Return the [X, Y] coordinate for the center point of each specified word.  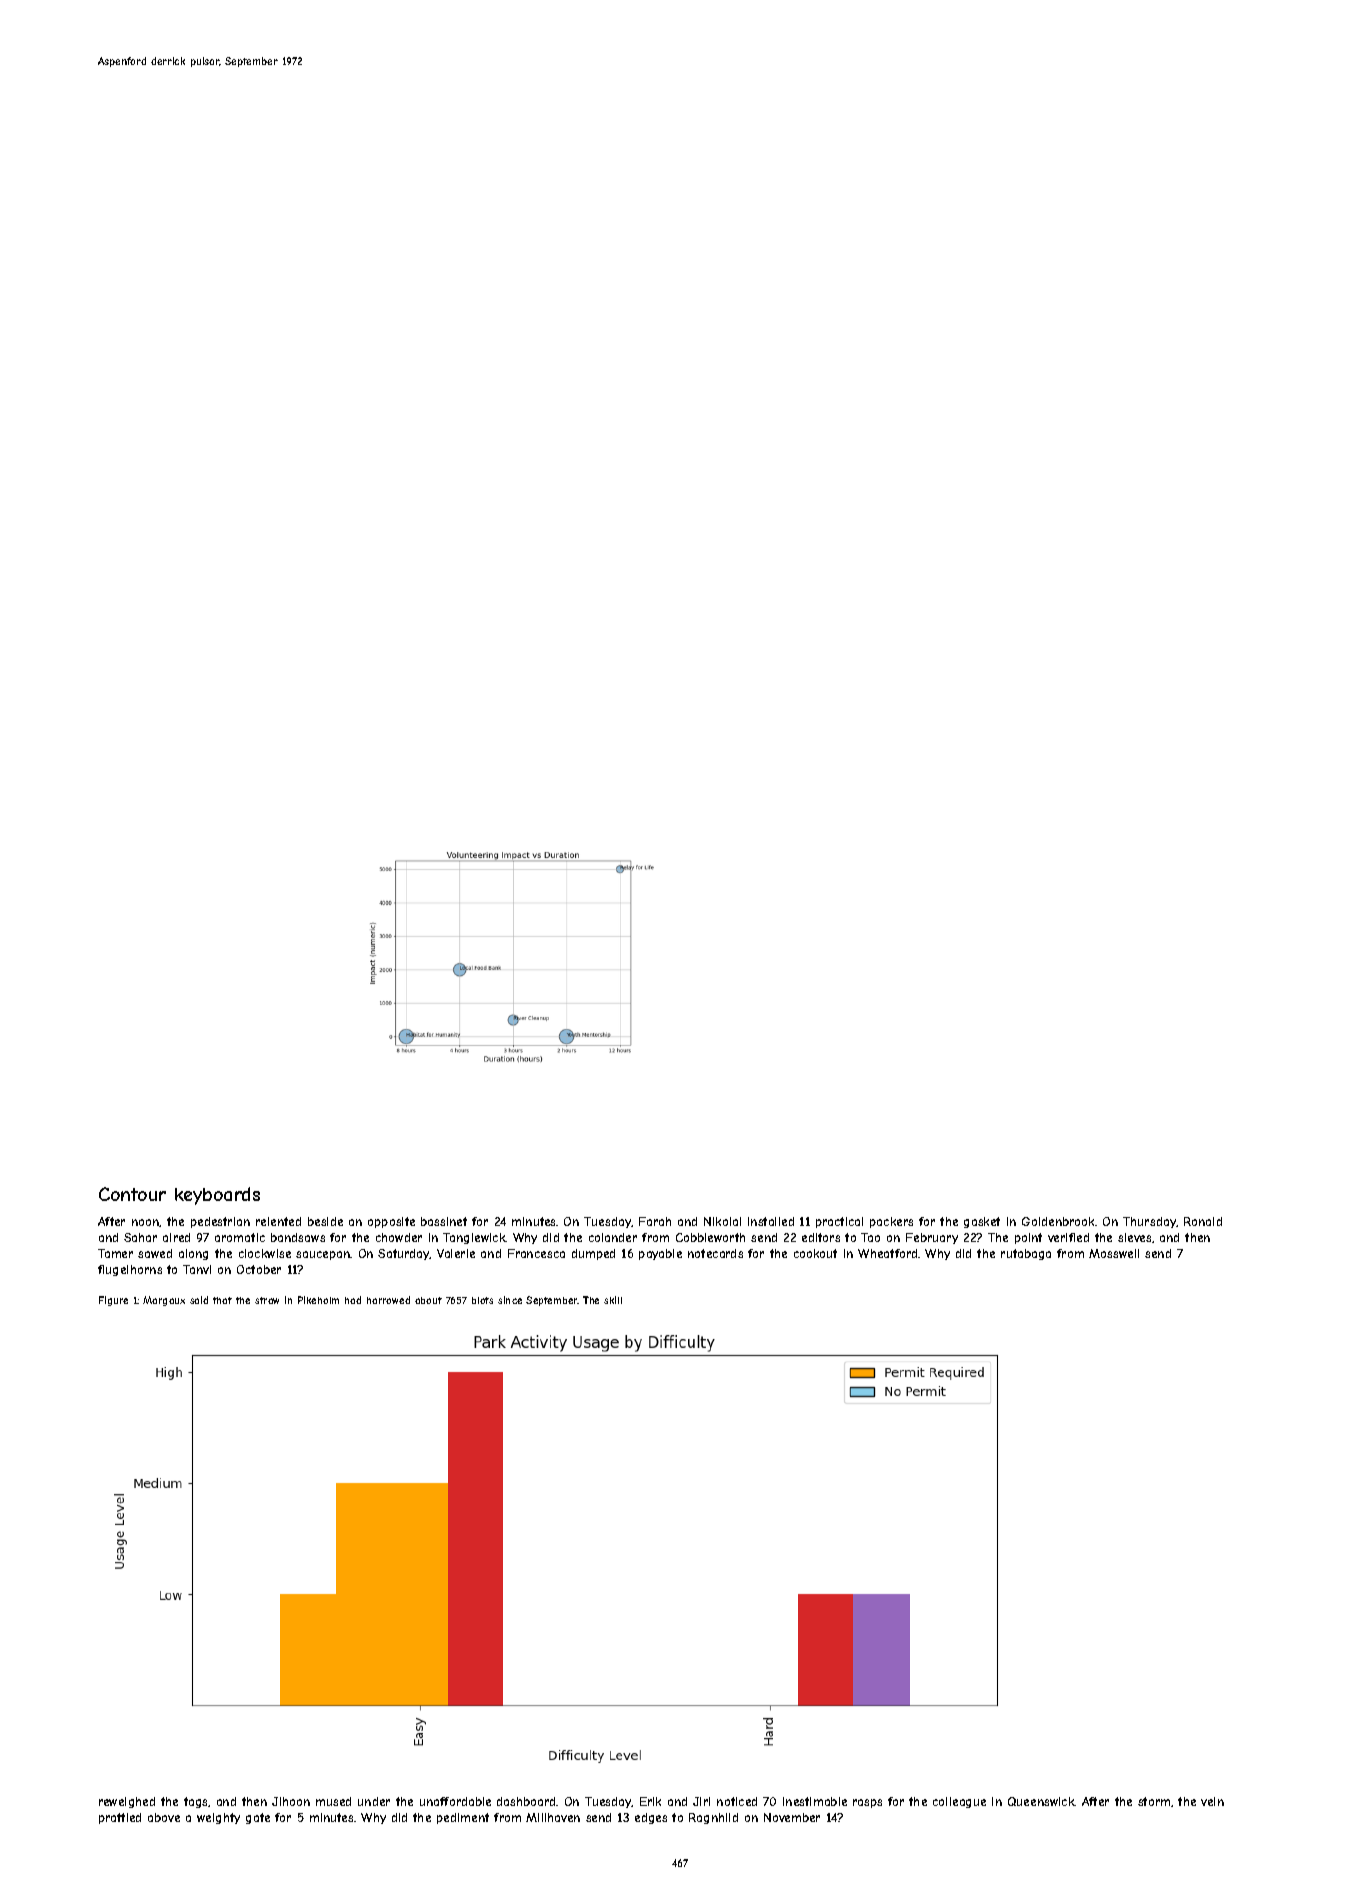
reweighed [127, 1802]
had [353, 1300]
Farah [655, 1221]
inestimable [815, 1801]
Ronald [1203, 1221]
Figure [113, 1301]
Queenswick [1041, 1801]
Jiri [701, 1801]
